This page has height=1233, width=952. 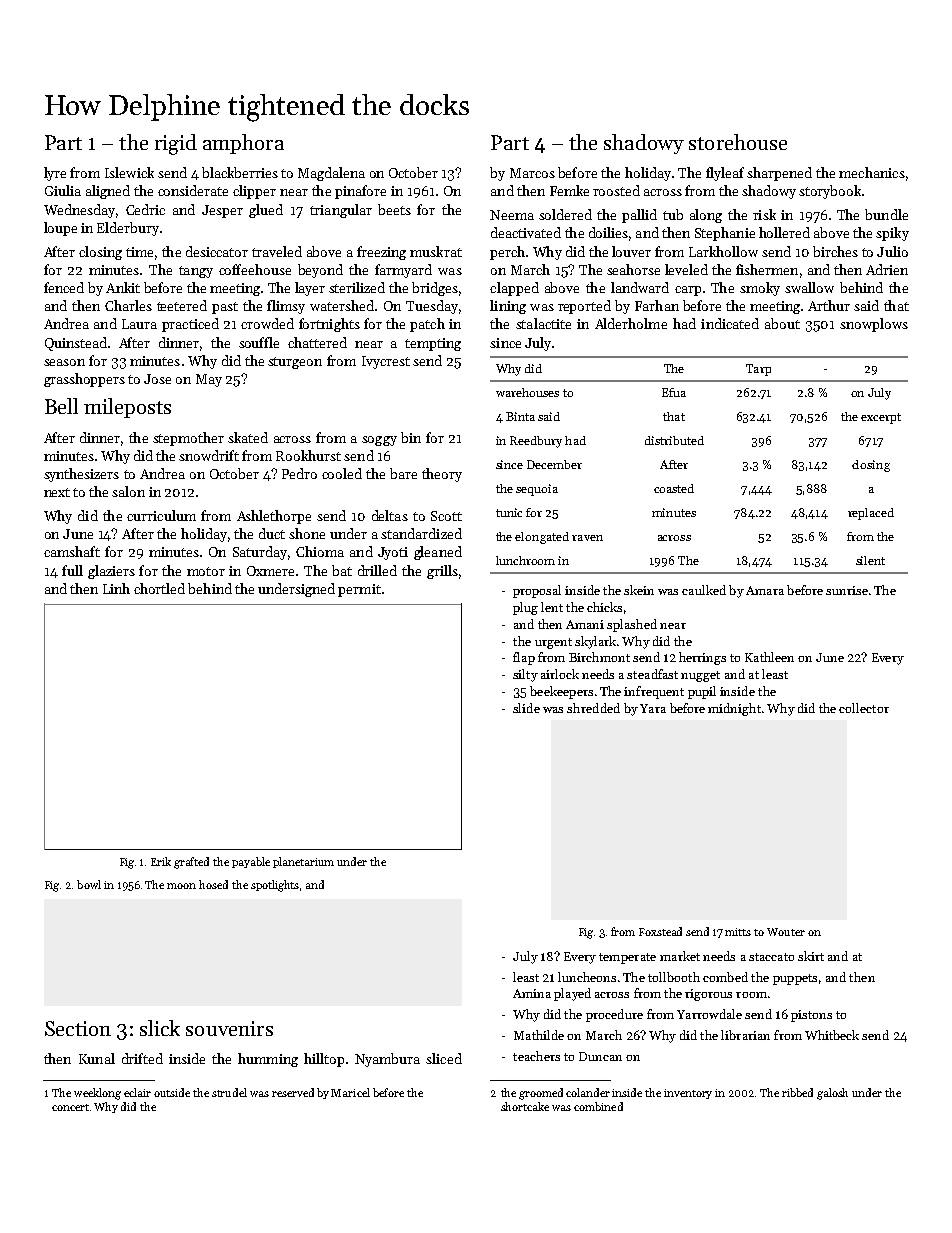 I want to click on muskrat, so click(x=436, y=251).
